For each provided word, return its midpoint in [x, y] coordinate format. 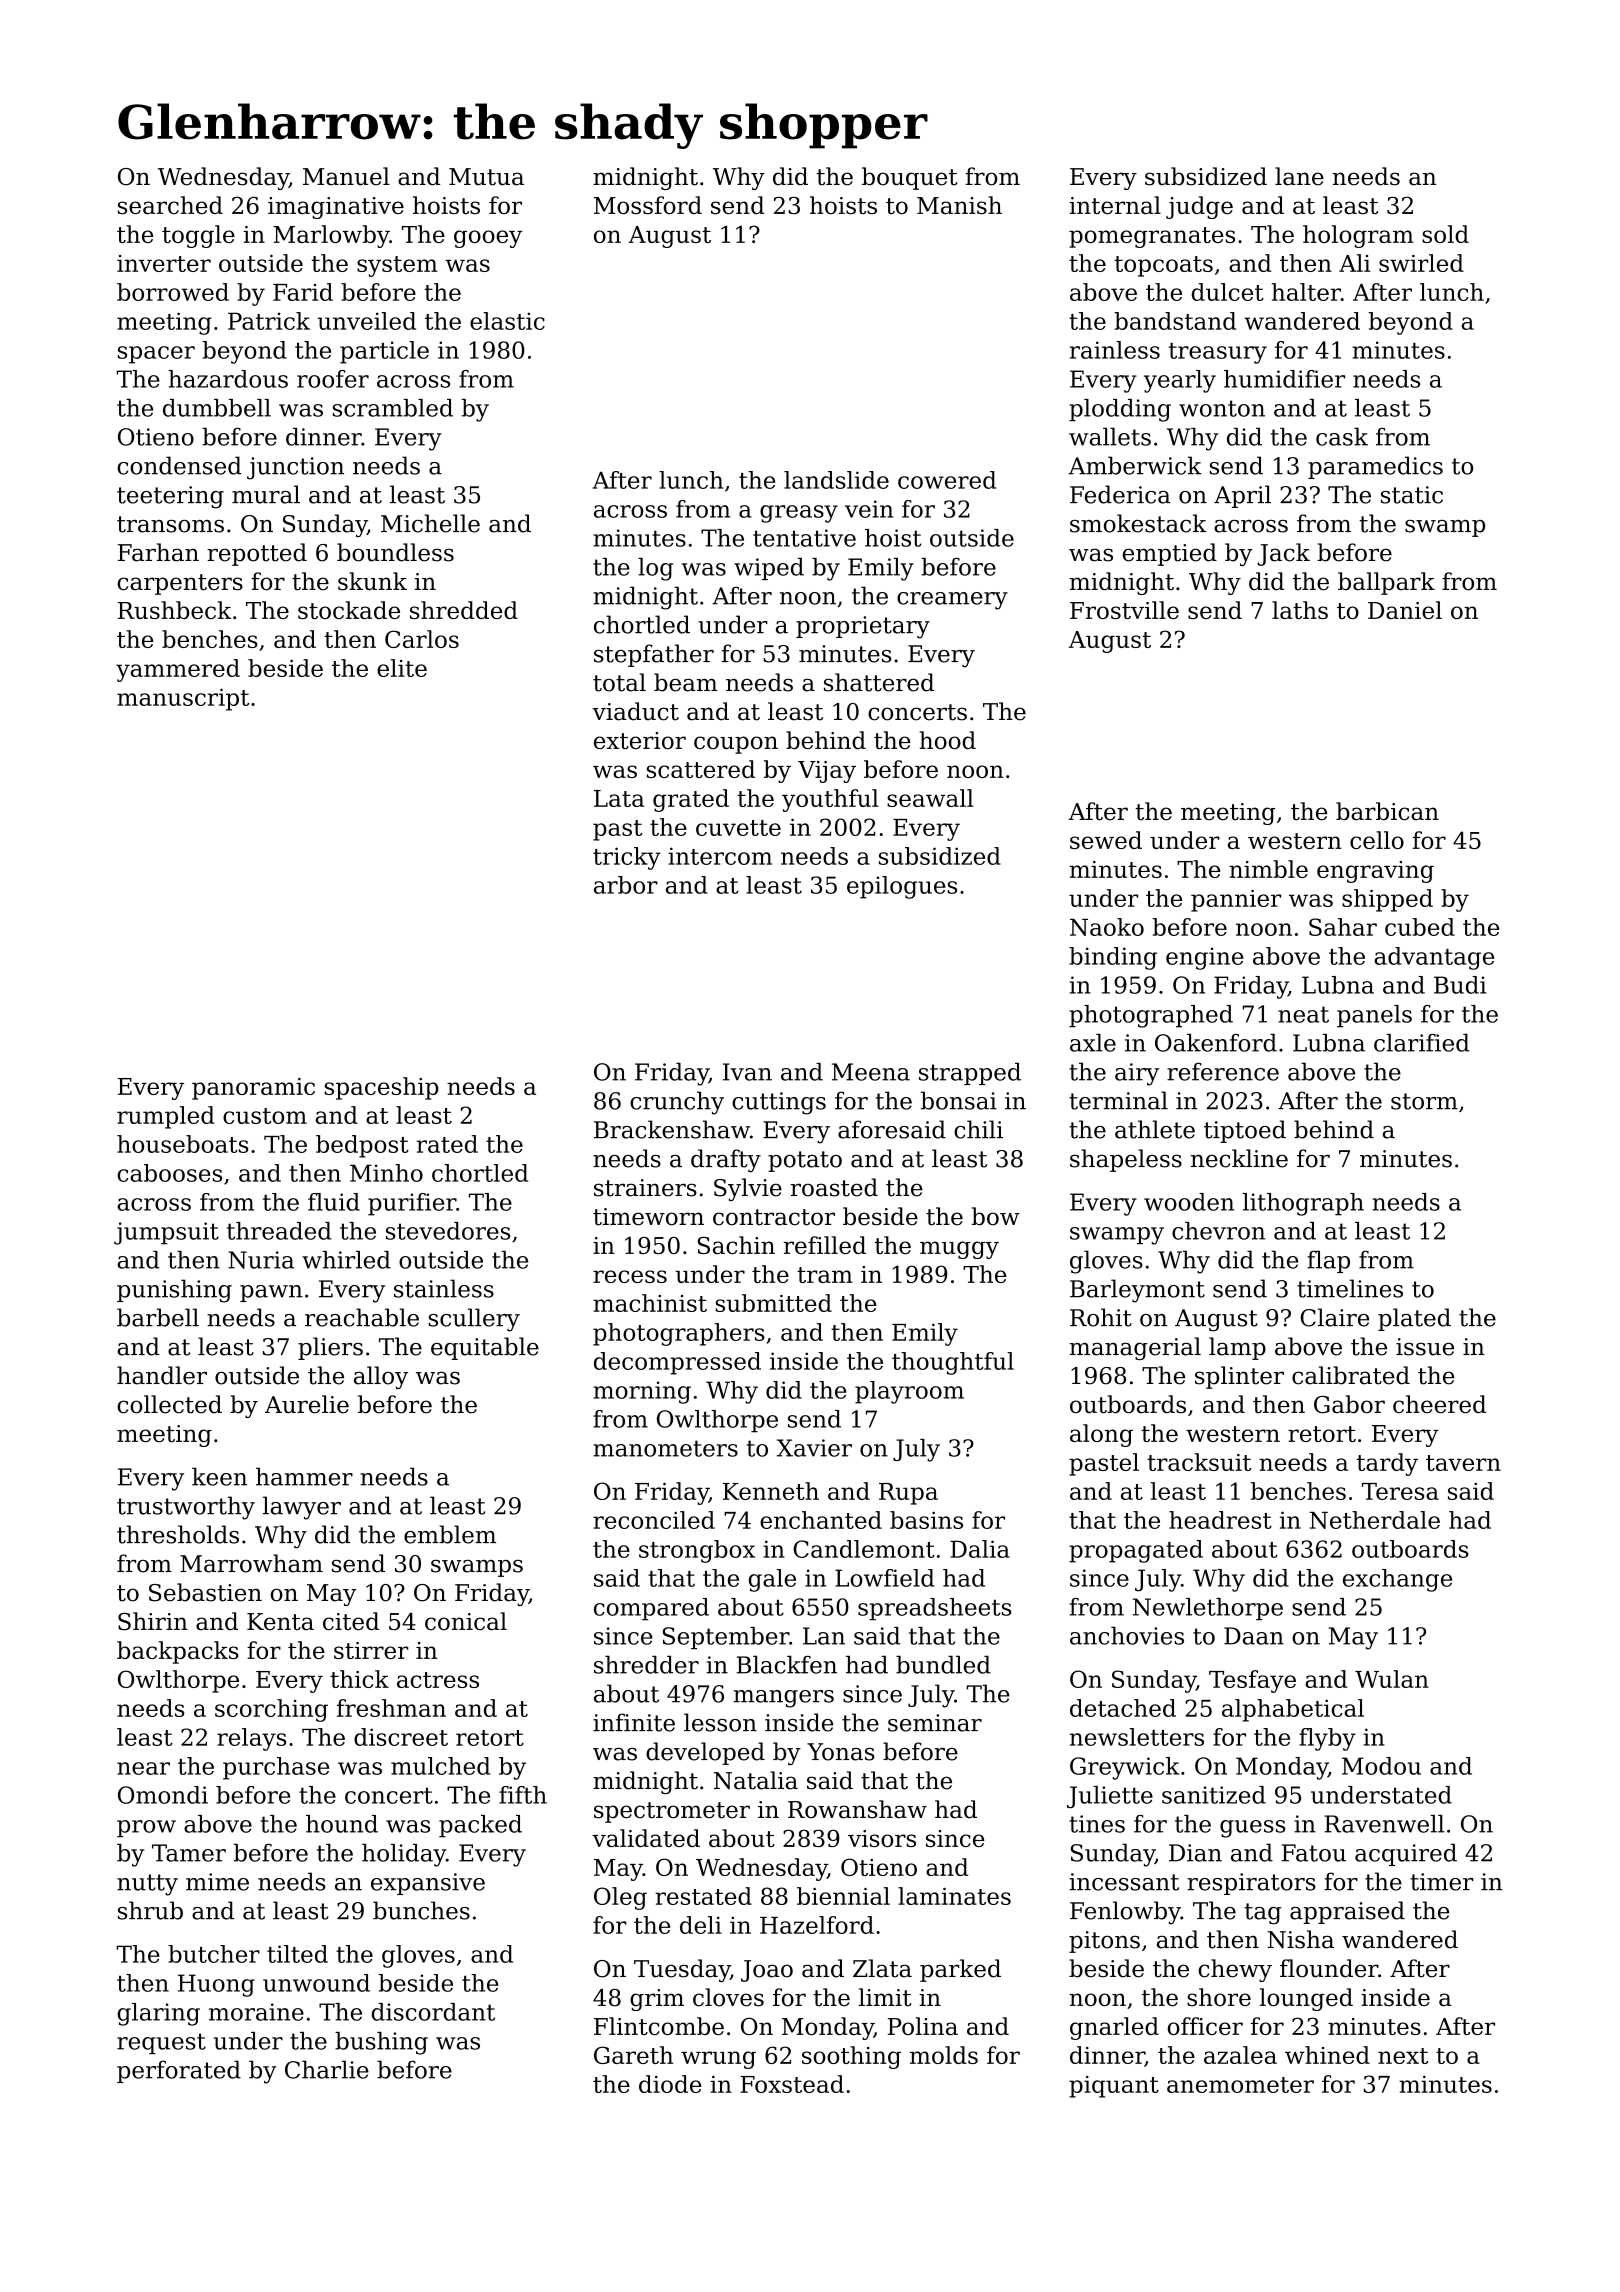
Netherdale [1374, 1520]
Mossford [648, 205]
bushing [381, 2043]
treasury [1218, 353]
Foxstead [792, 2084]
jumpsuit [166, 1233]
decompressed [677, 1363]
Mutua [486, 177]
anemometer [1240, 2085]
